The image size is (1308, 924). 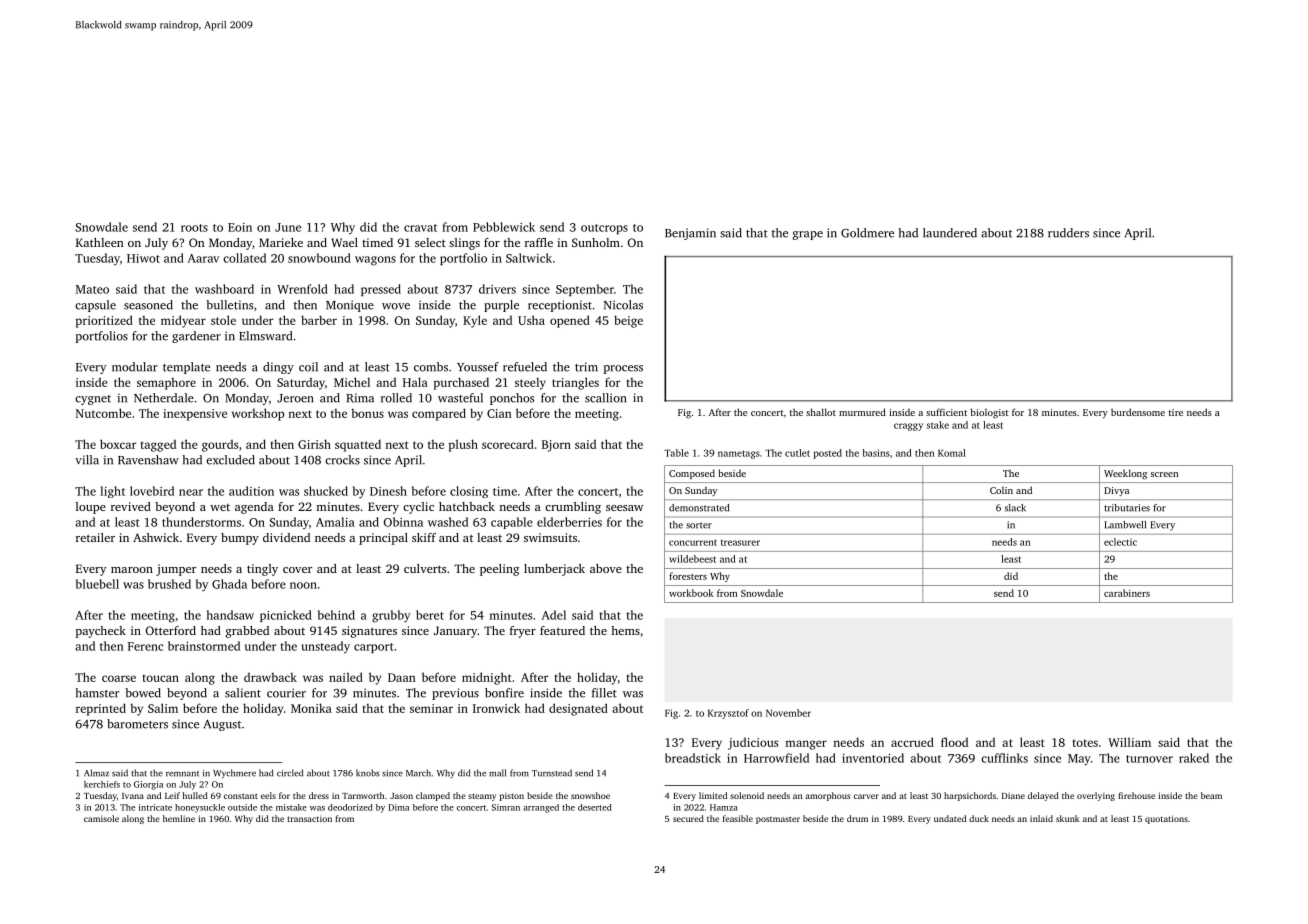 What do you see at coordinates (302, 289) in the image?
I see `Wrenfold` at bounding box center [302, 289].
